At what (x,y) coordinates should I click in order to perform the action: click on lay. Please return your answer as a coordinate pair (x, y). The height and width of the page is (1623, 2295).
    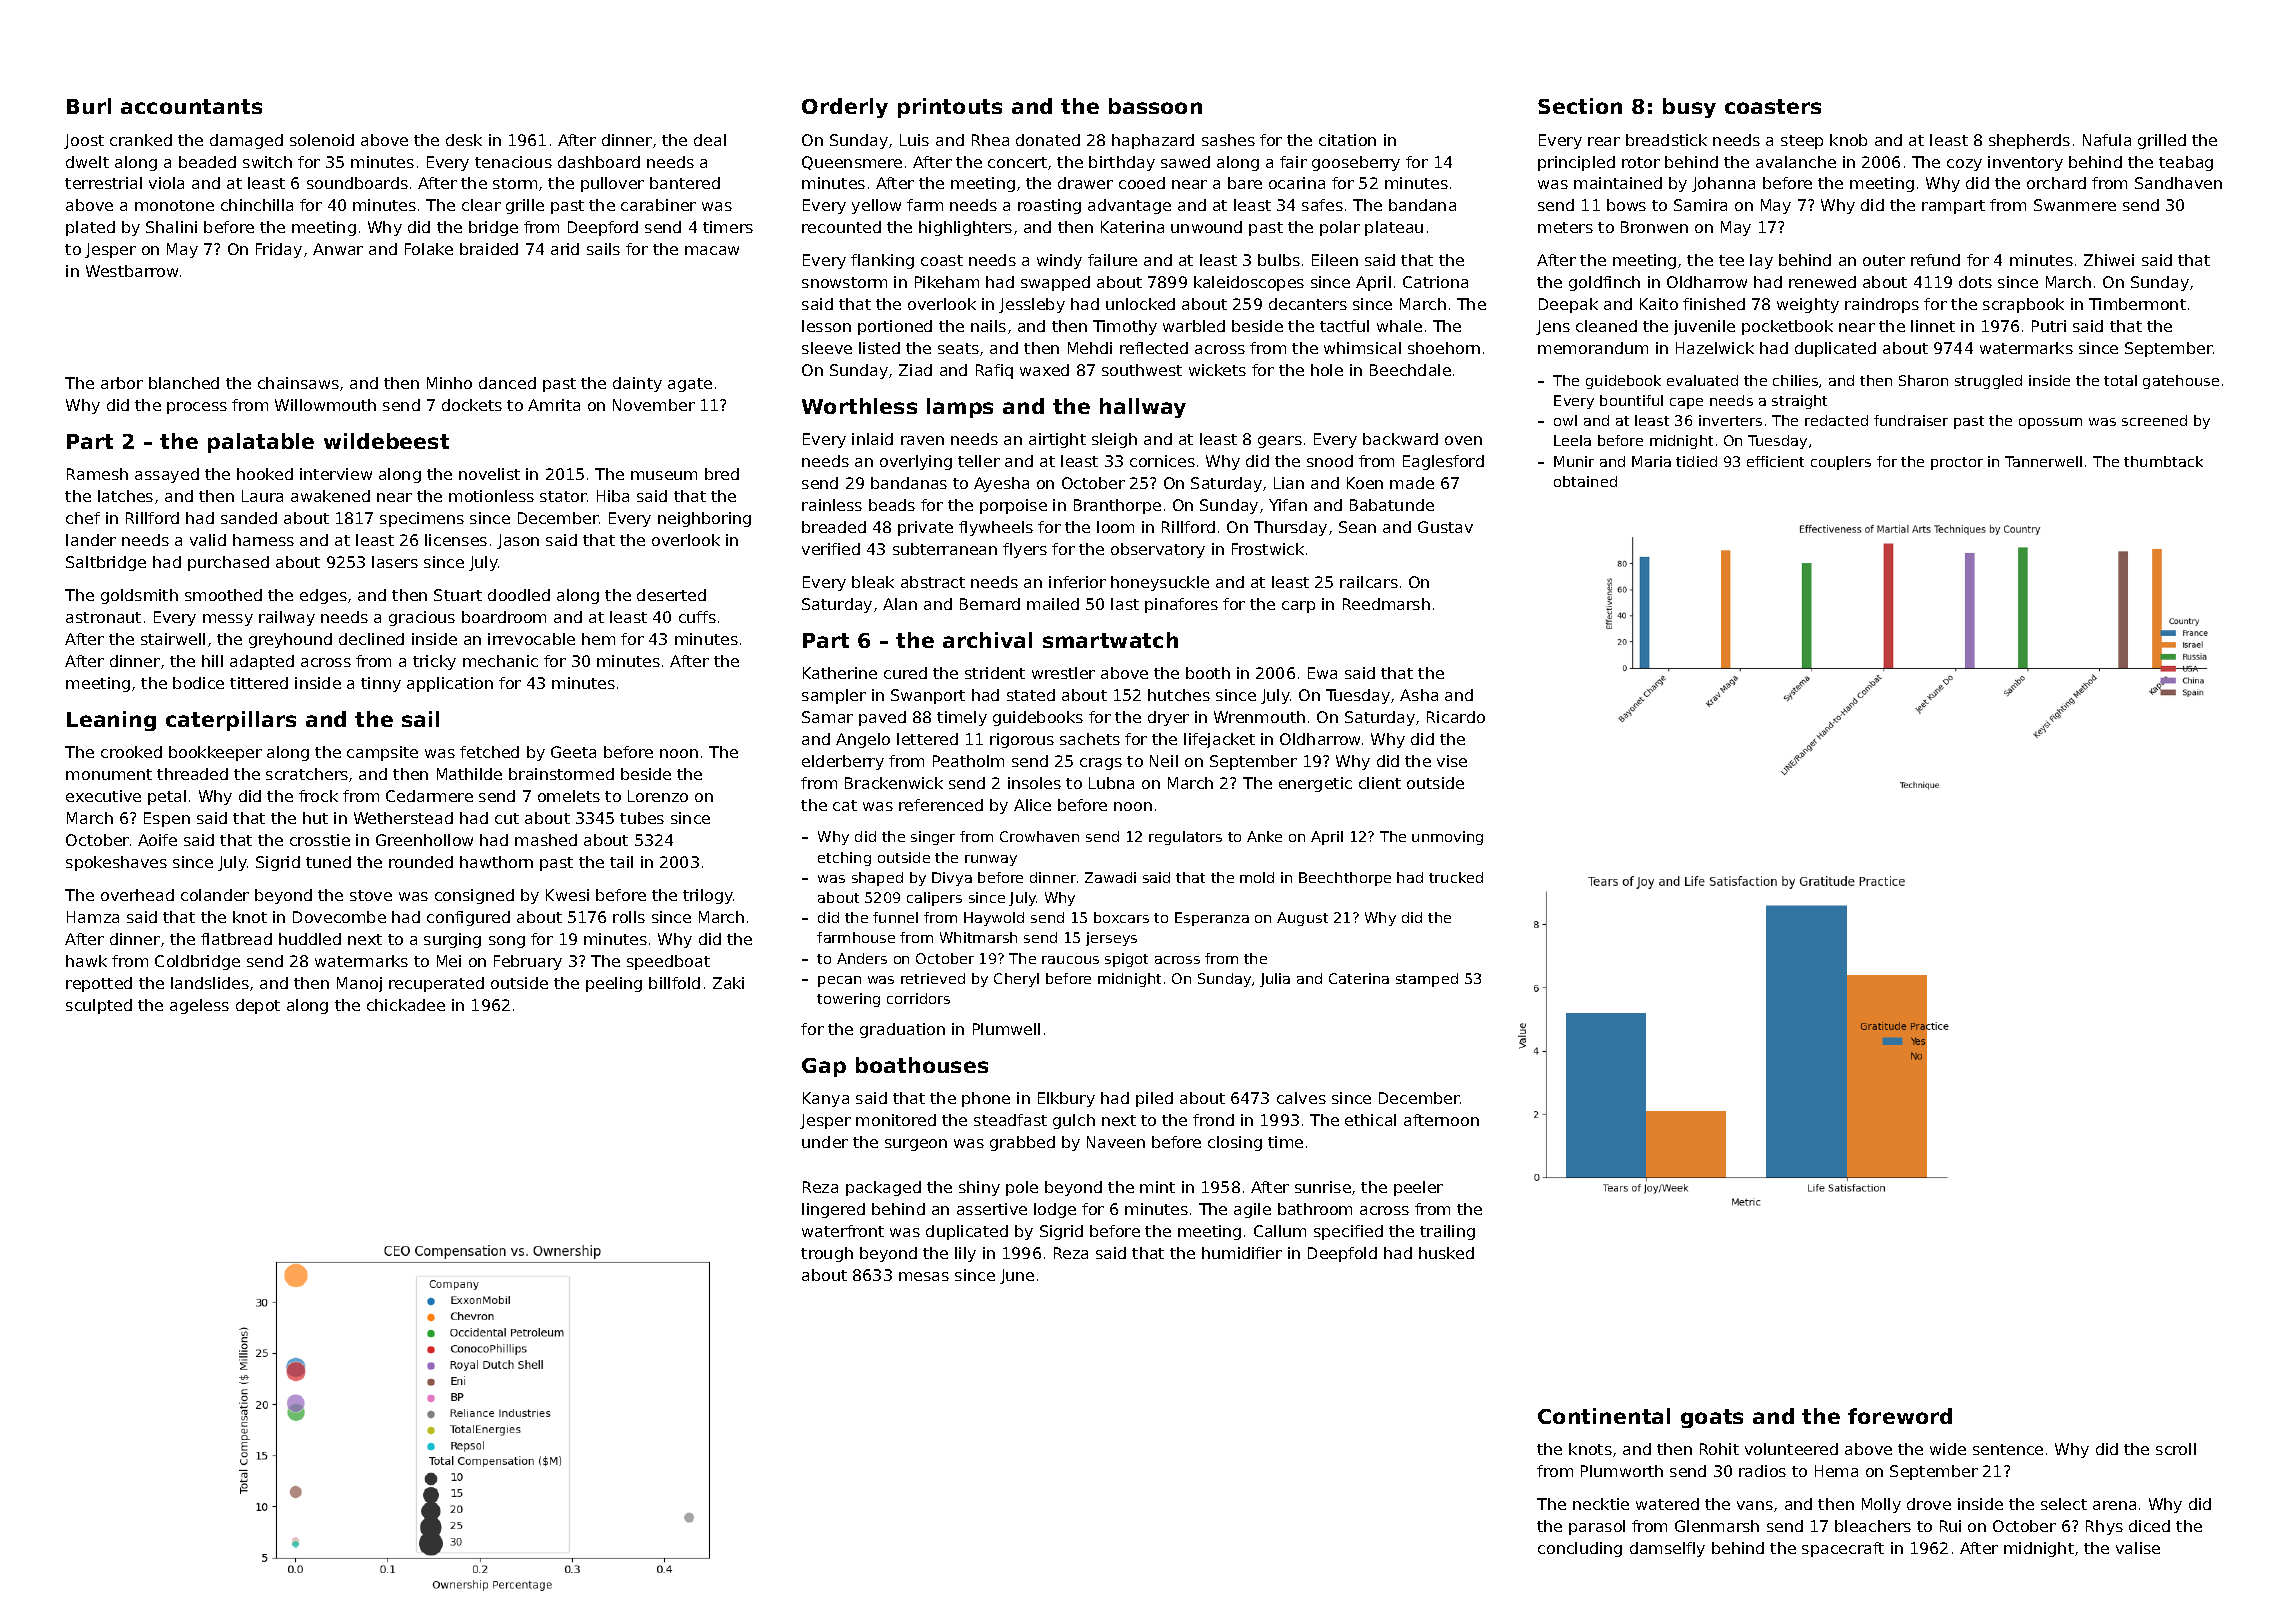
    Looking at the image, I should click on (1761, 261).
